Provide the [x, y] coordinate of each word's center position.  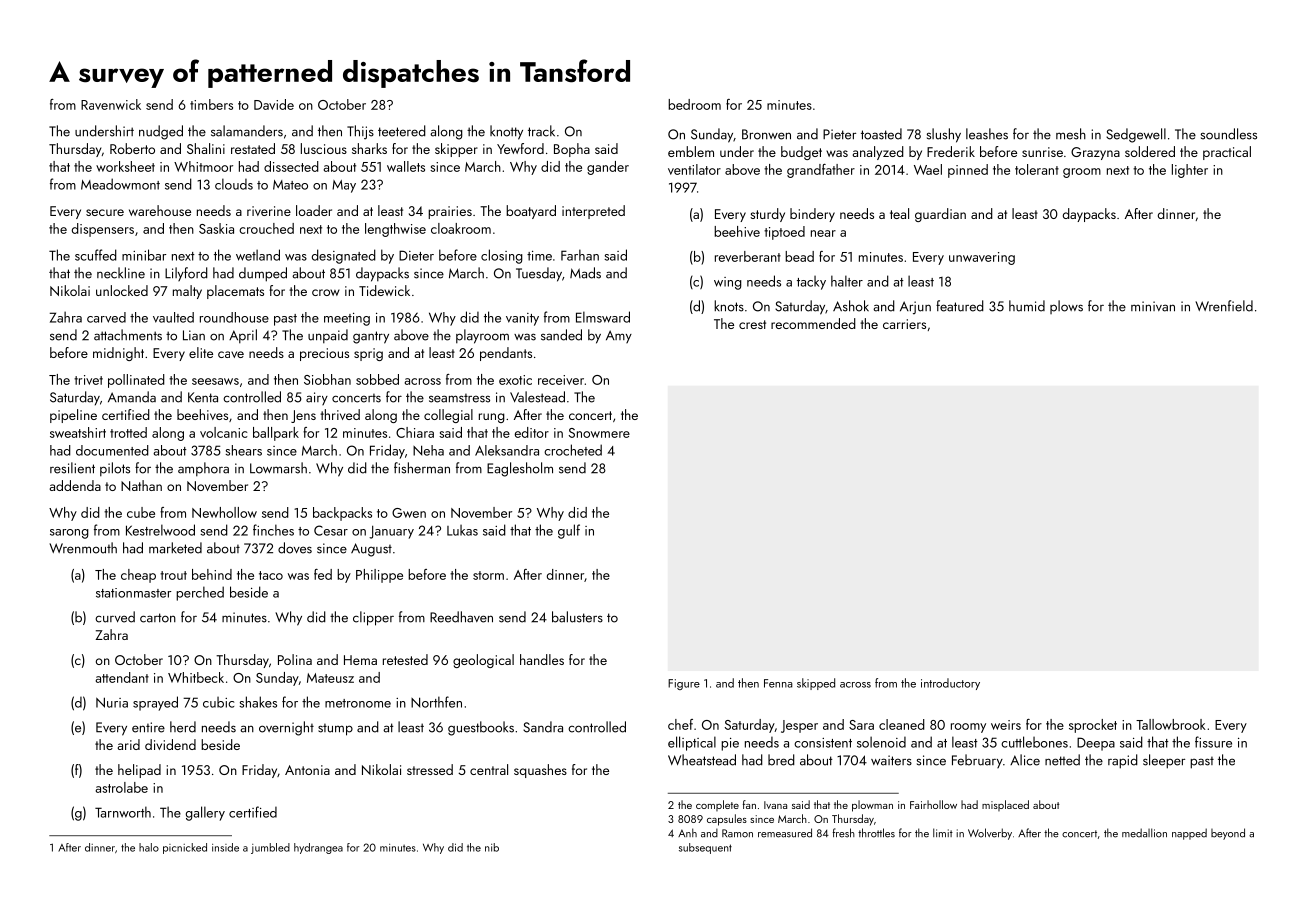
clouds [234, 184]
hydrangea [318, 848]
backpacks [342, 514]
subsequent [705, 848]
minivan [1153, 306]
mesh [1071, 134]
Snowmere [599, 433]
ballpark [276, 434]
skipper [456, 150]
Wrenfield [1224, 306]
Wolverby [990, 834]
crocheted [573, 450]
